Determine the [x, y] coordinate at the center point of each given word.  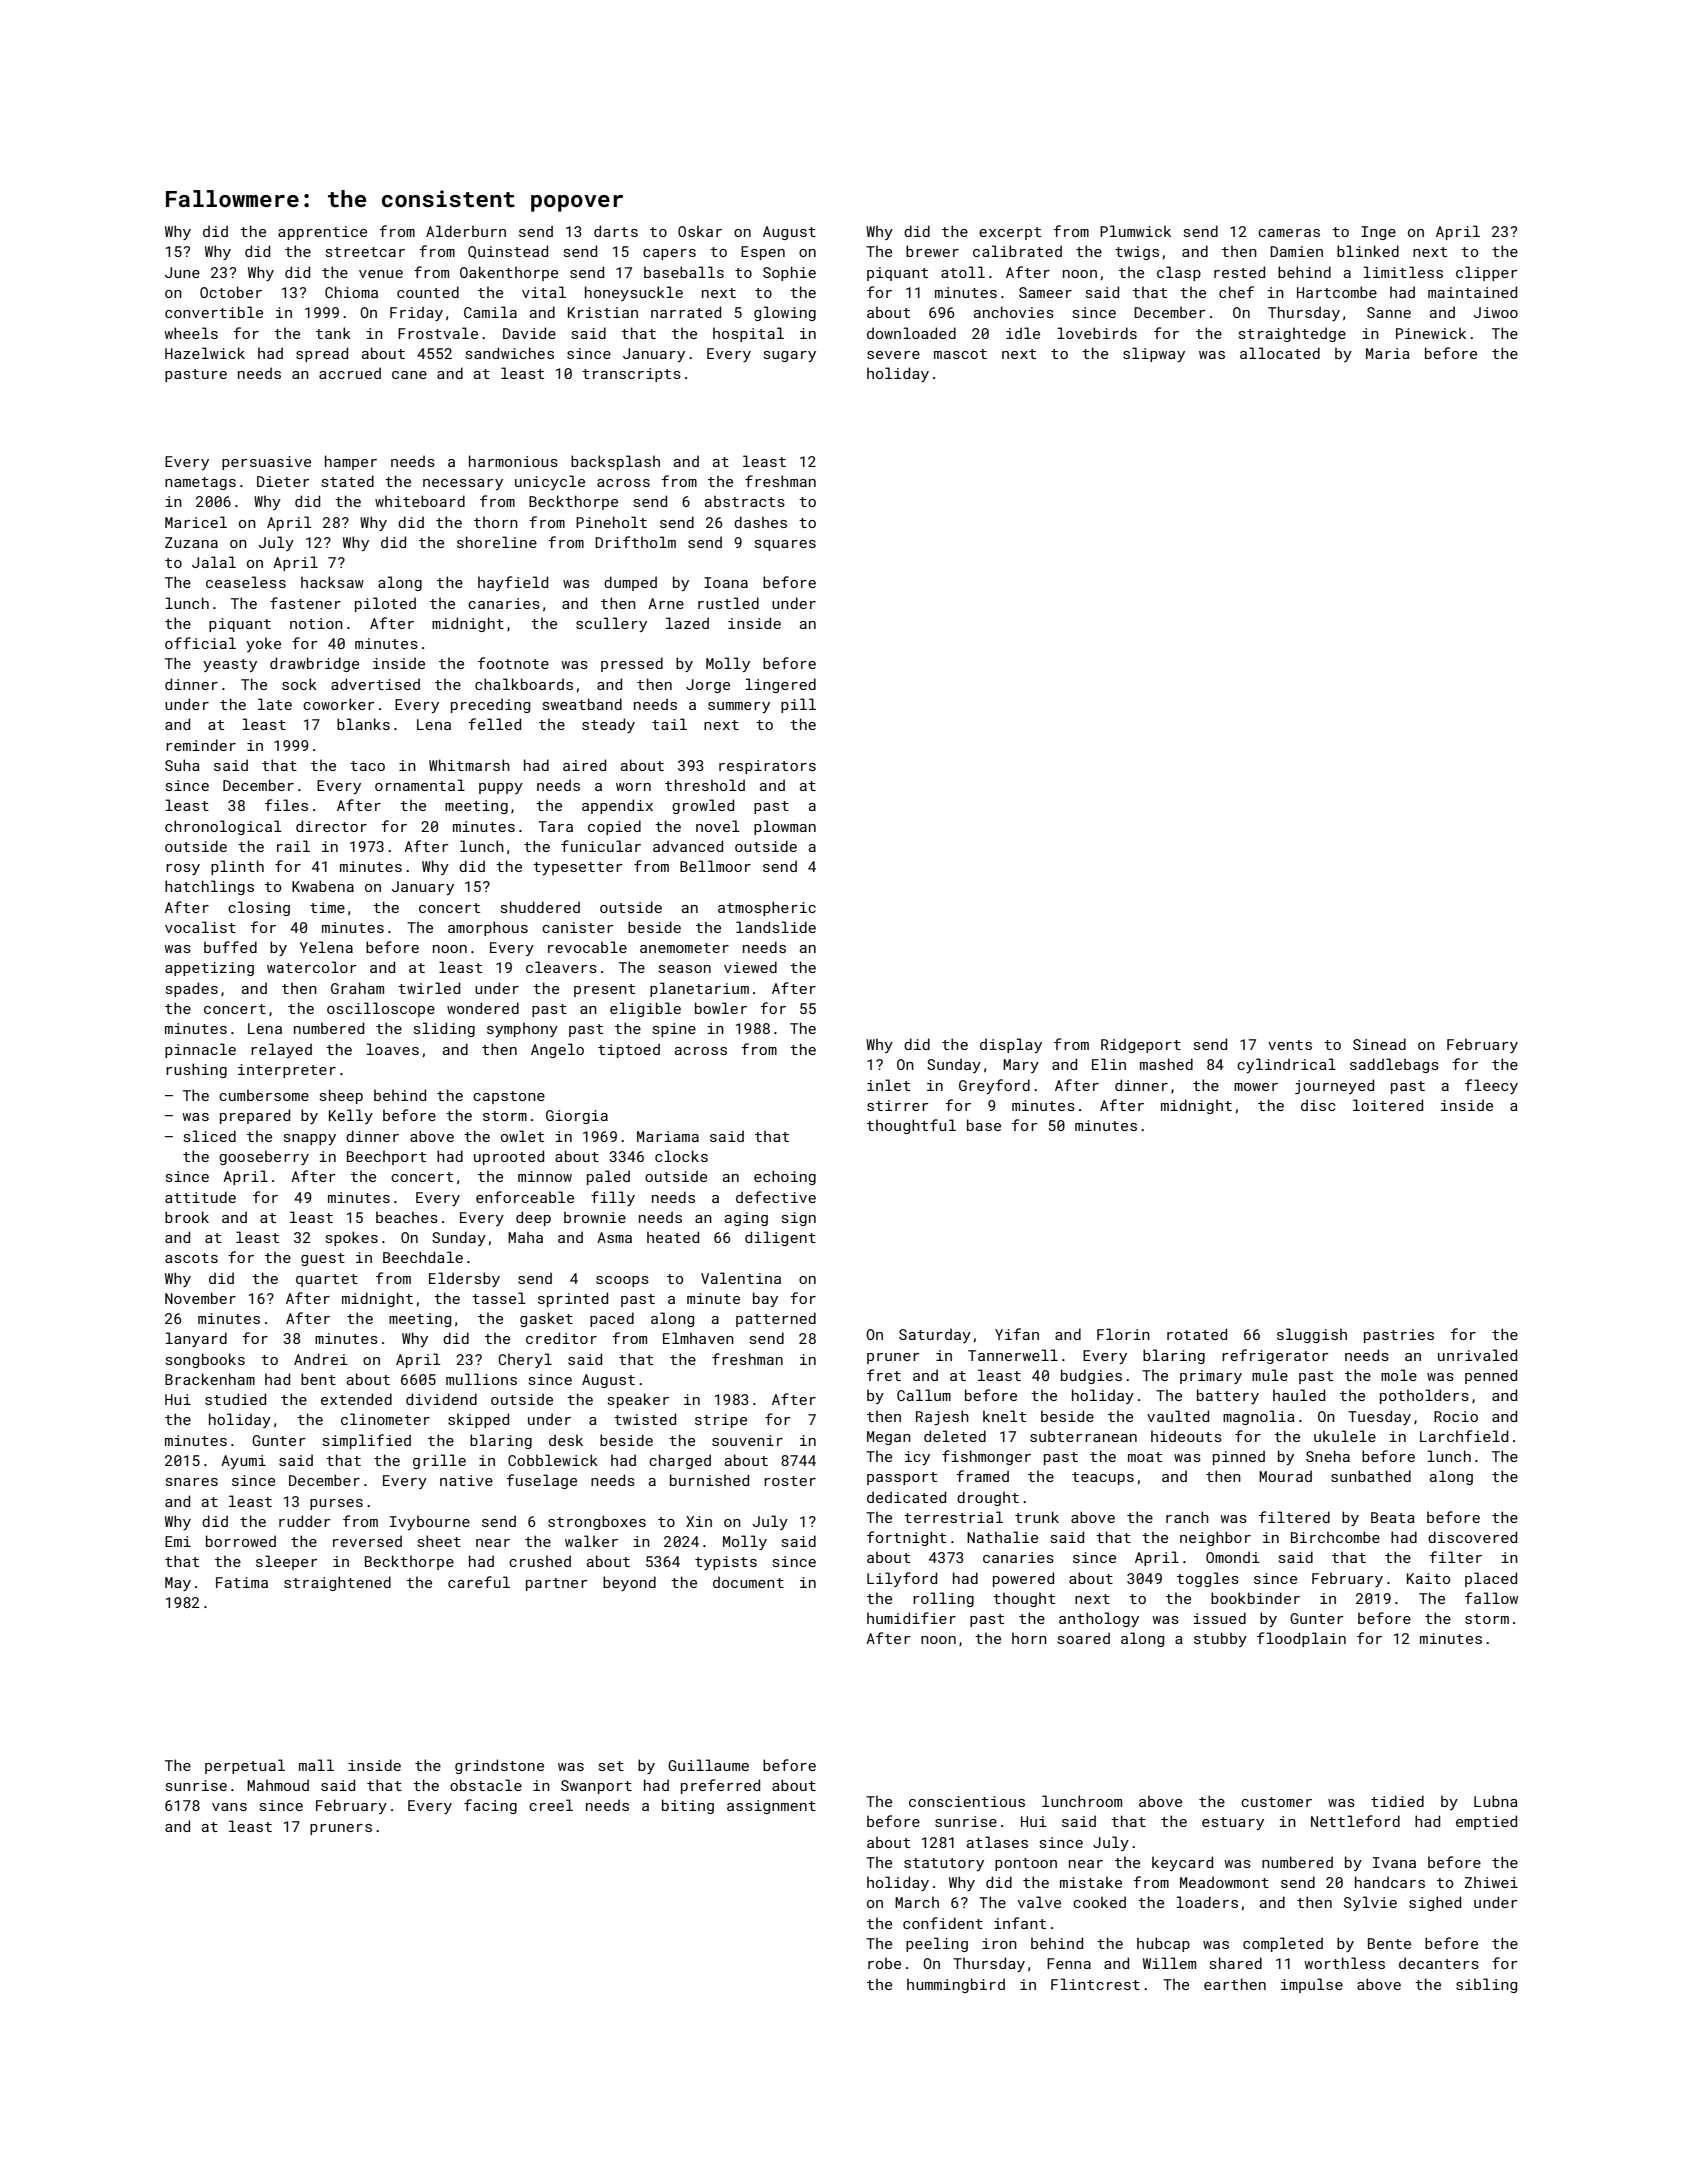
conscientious [967, 1801]
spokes [352, 1238]
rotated [1197, 1334]
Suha [182, 765]
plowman [785, 827]
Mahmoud [278, 1785]
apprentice [322, 233]
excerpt [1010, 233]
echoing [785, 1177]
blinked [1368, 251]
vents [1290, 1045]
